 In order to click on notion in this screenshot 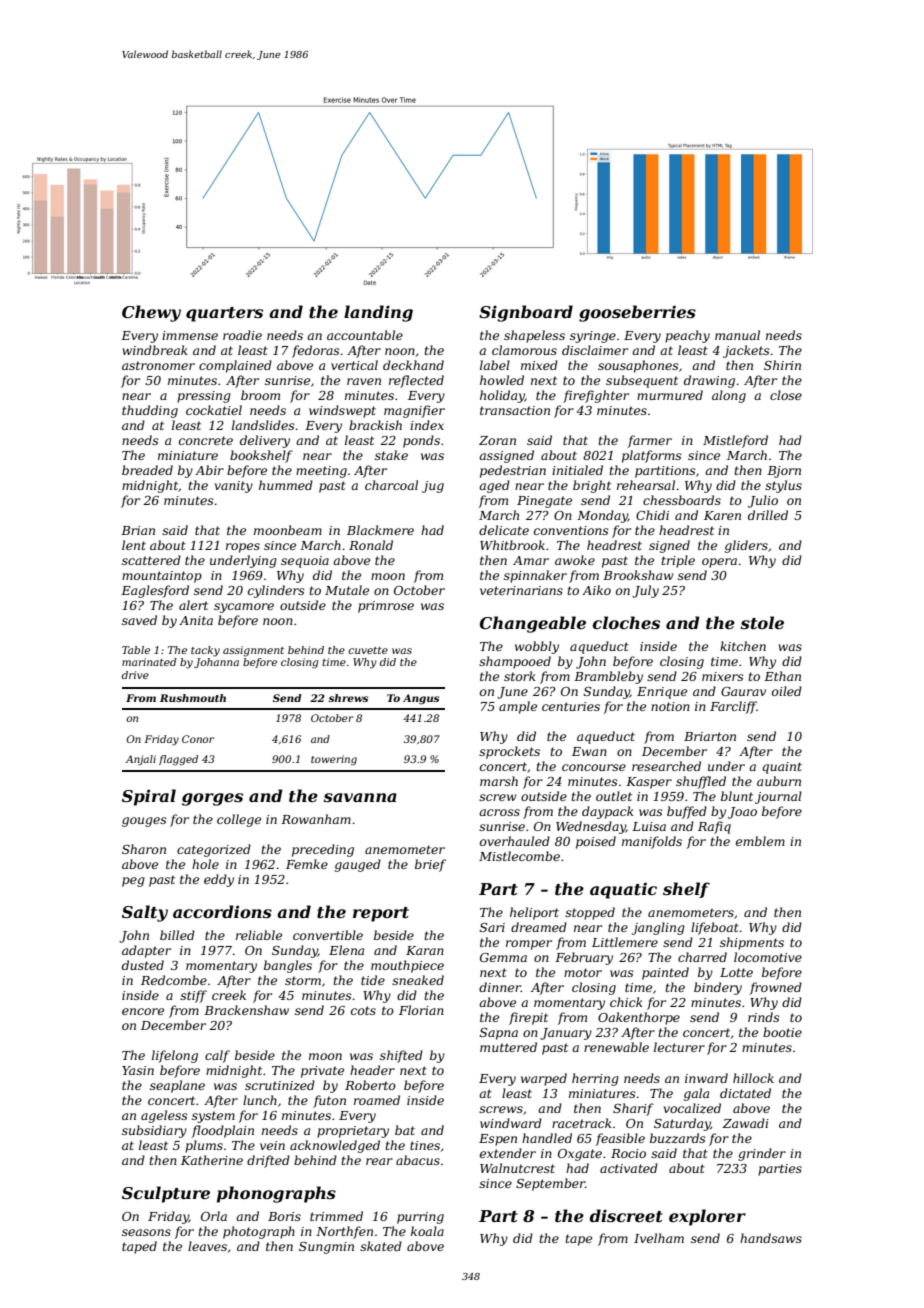, I will do `click(670, 706)`.
